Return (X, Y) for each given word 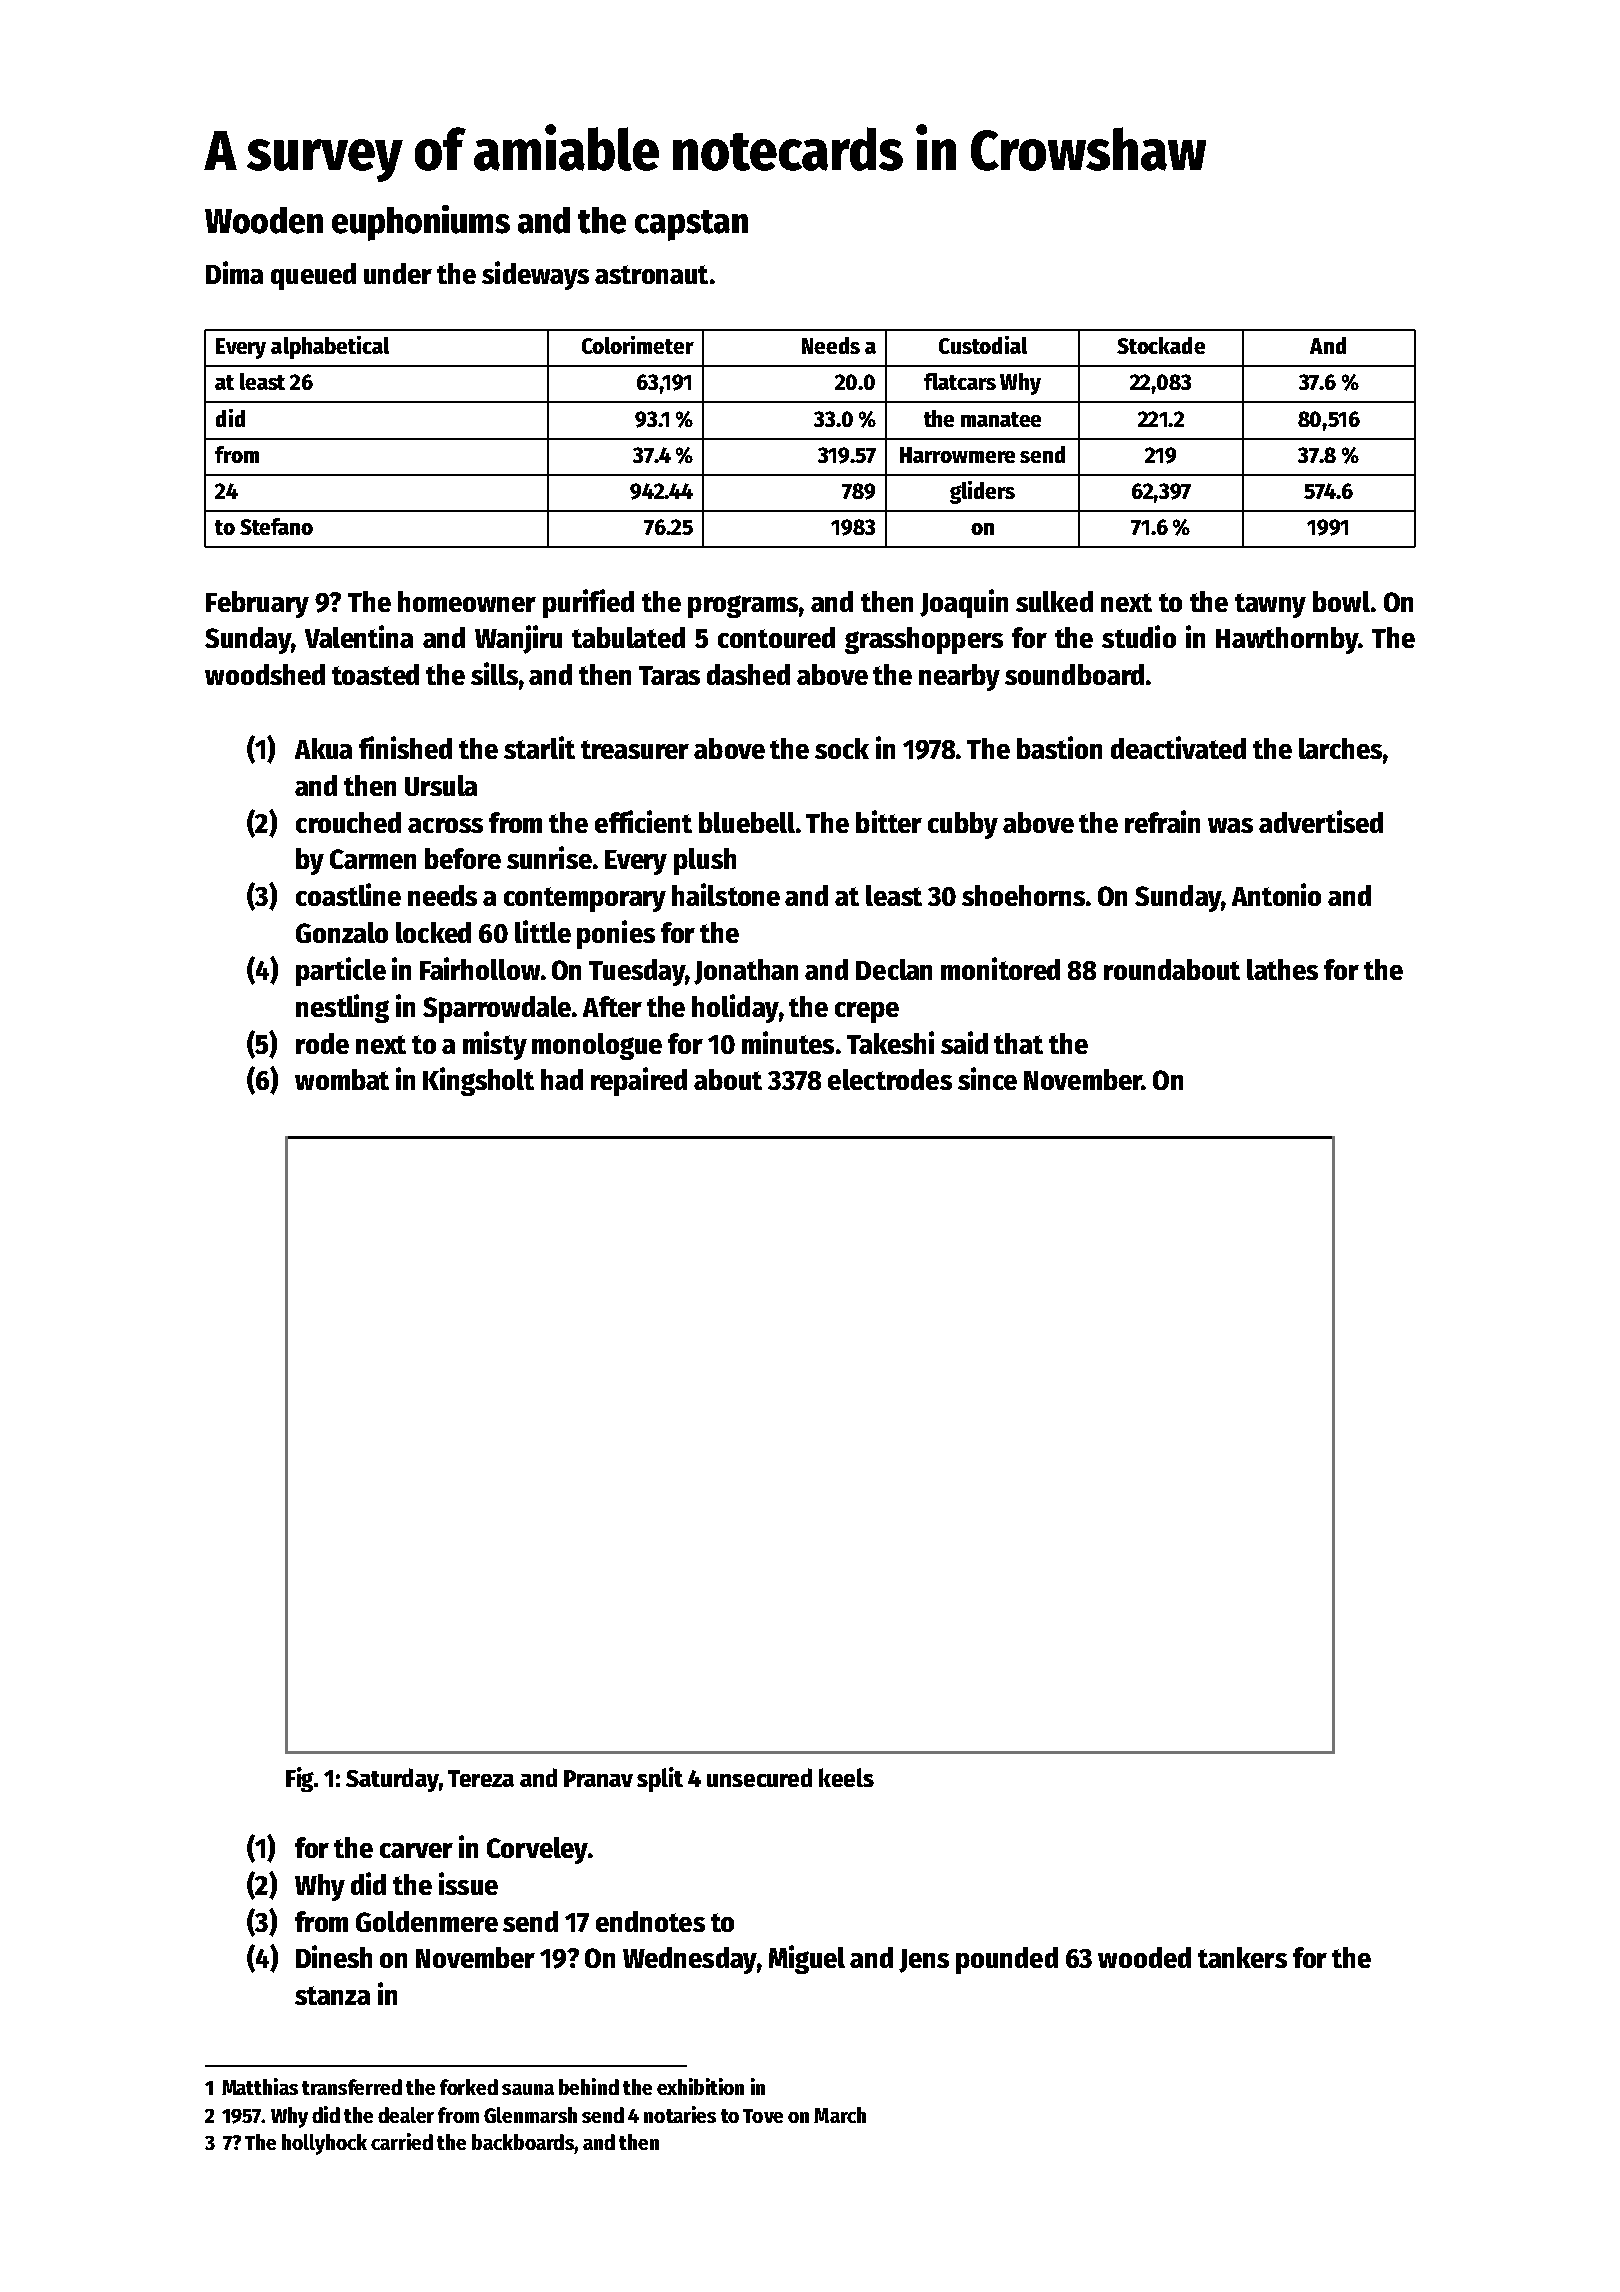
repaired (639, 1081)
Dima (234, 272)
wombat (342, 1079)
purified (588, 603)
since (987, 1078)
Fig (300, 1779)
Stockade (1161, 345)
